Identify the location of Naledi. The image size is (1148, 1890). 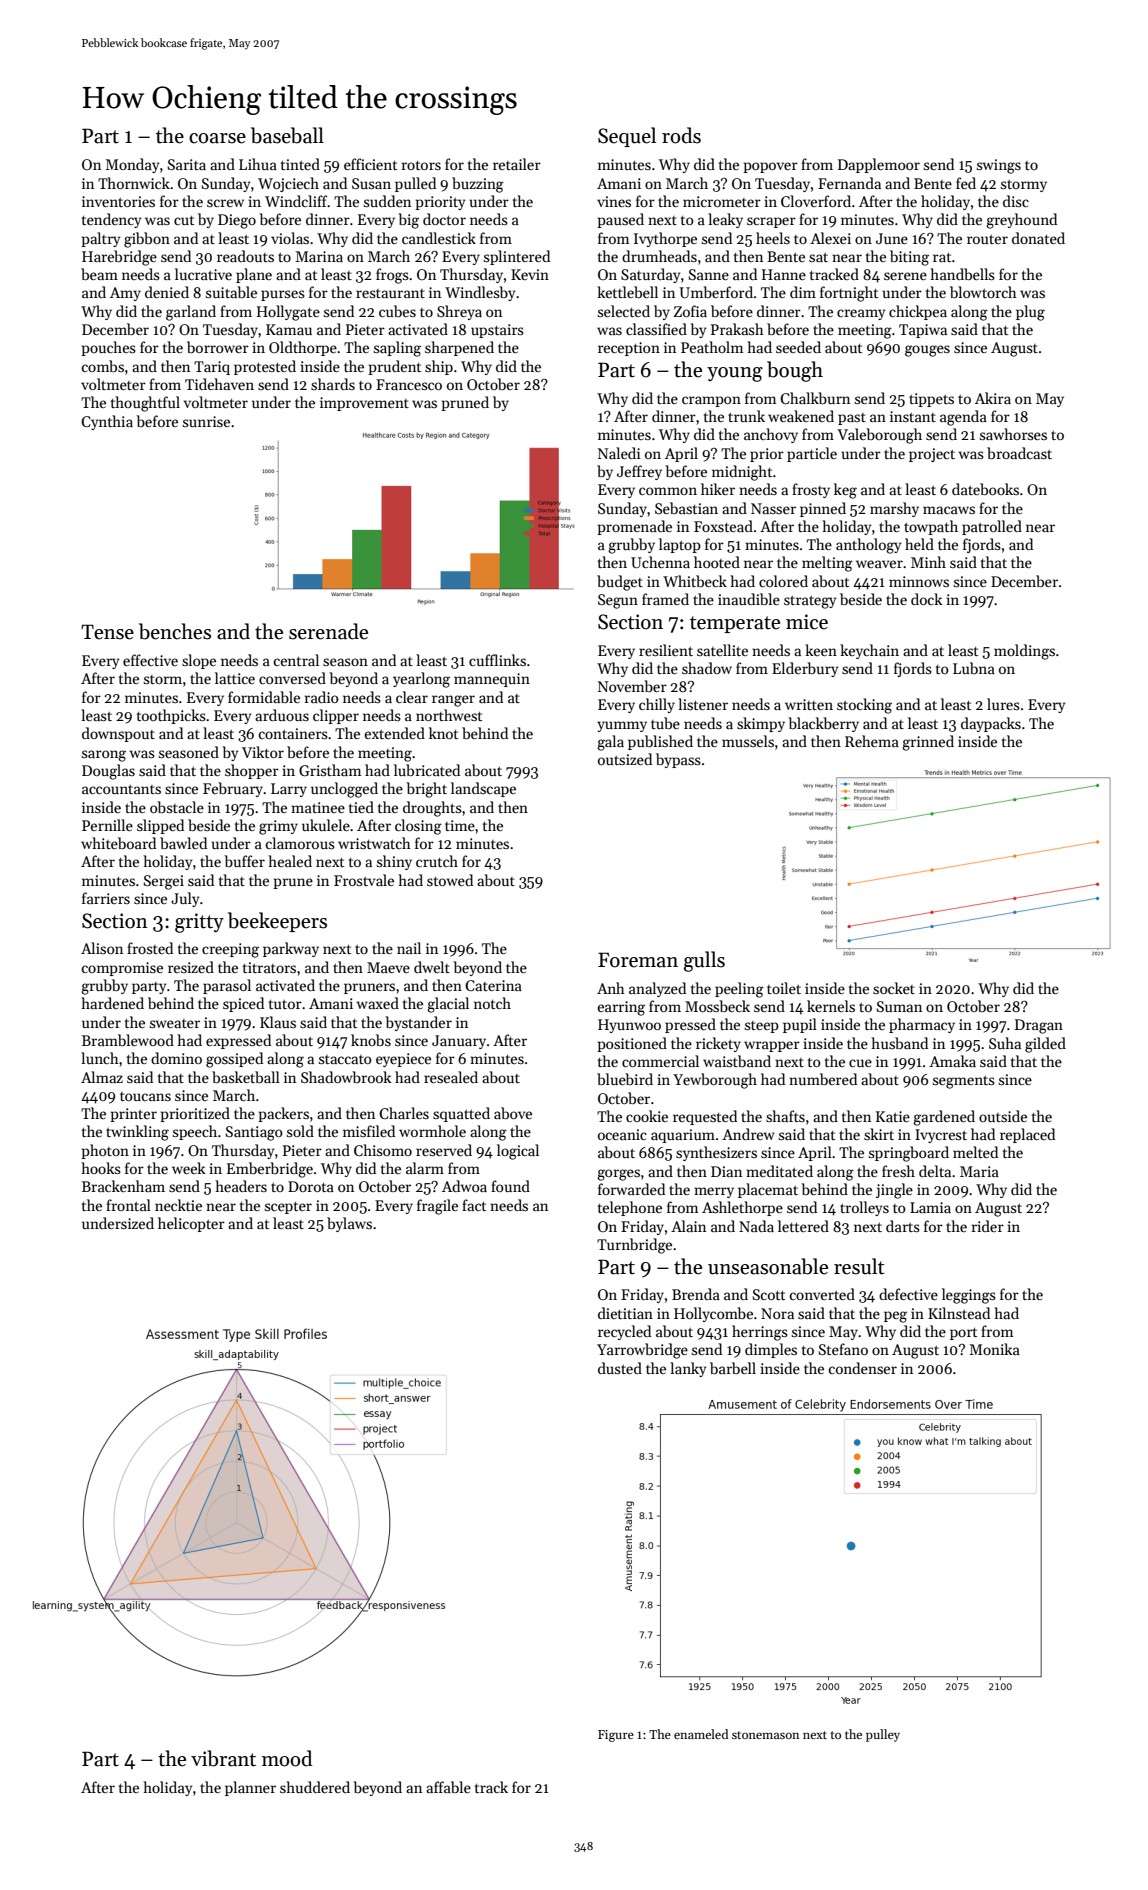
(619, 453).
